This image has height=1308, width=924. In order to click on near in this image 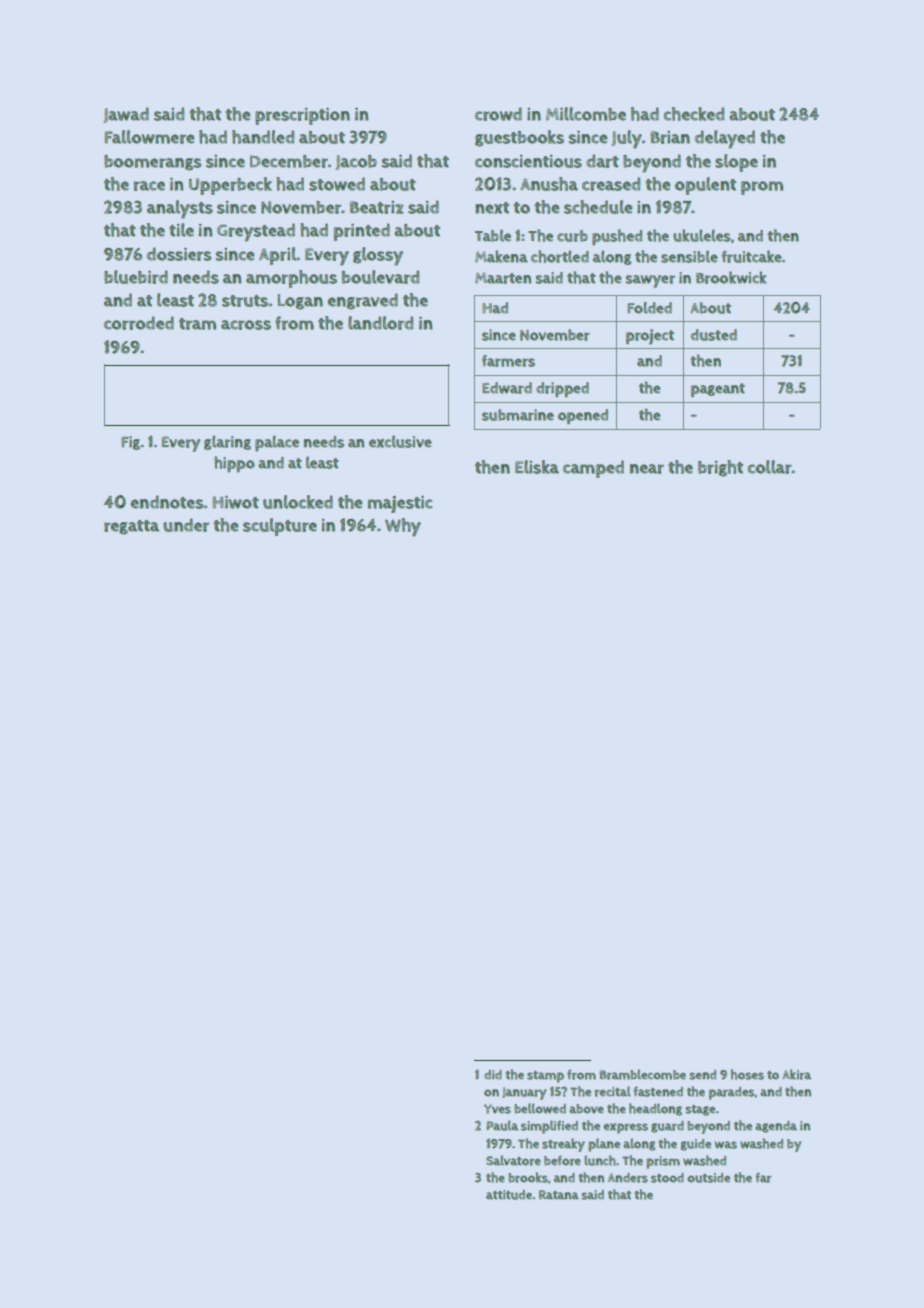, I will do `click(647, 469)`.
